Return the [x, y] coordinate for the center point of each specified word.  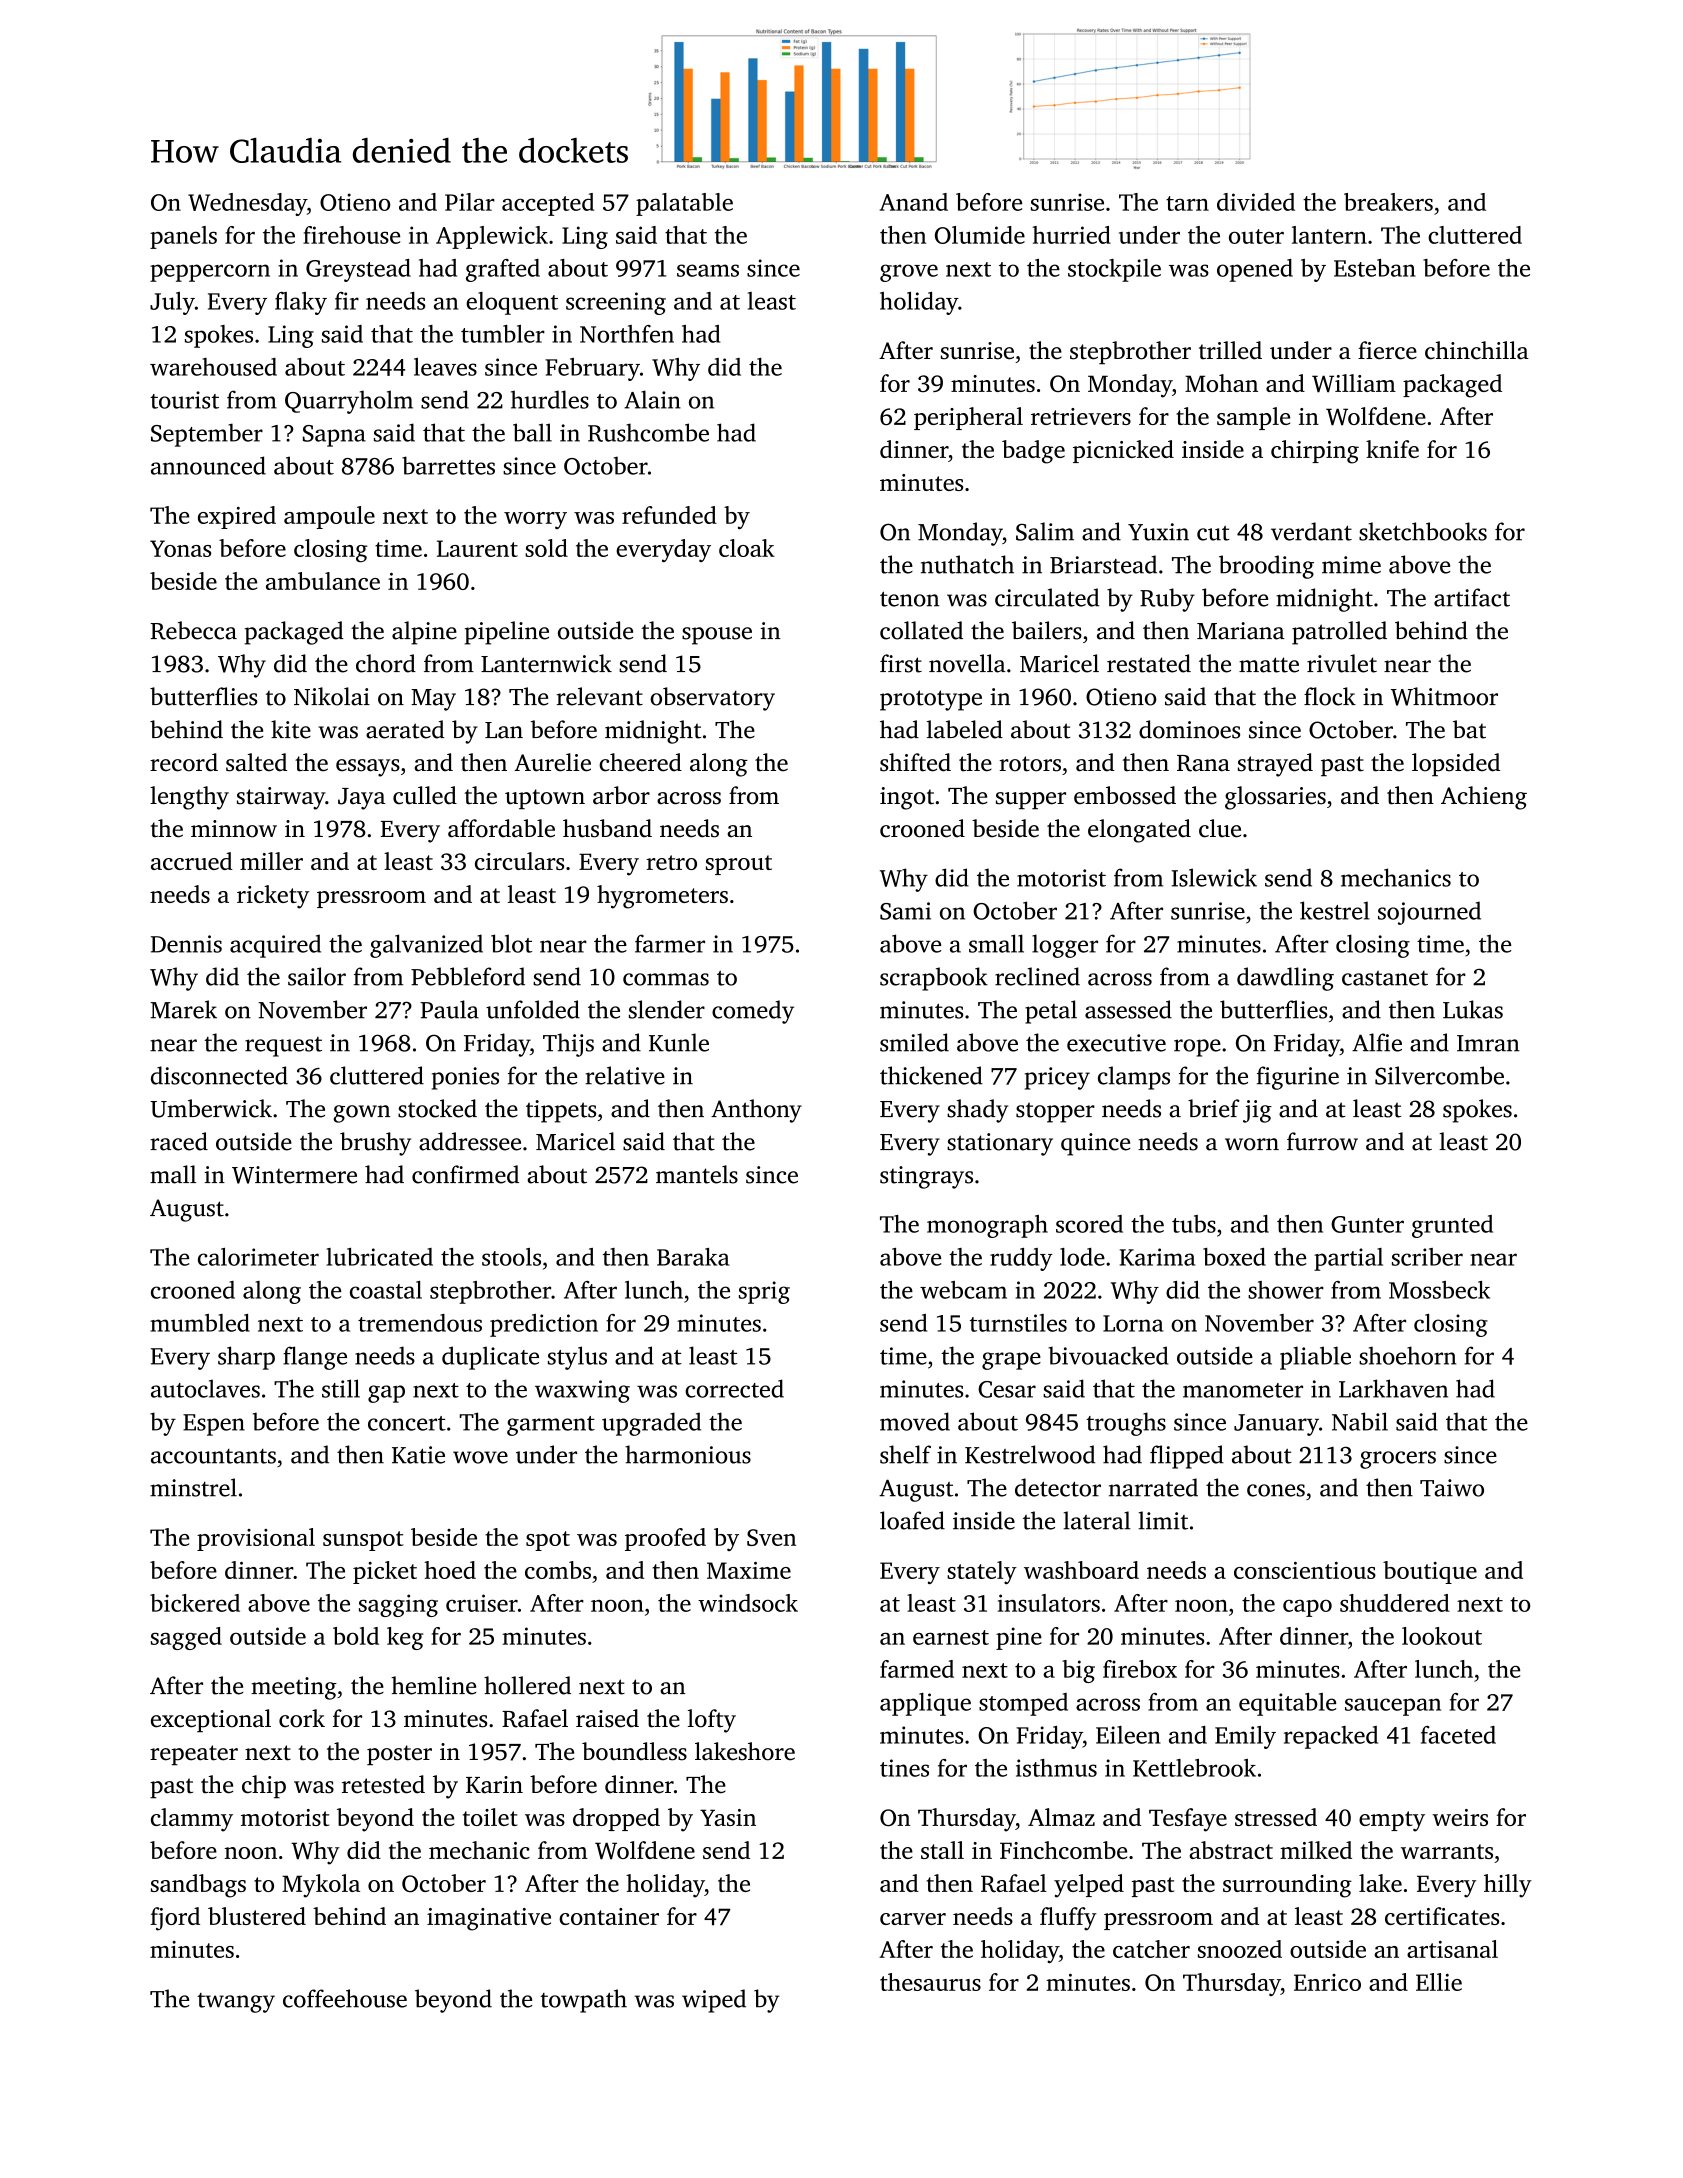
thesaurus [930, 1982]
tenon [909, 599]
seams [708, 270]
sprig [764, 1292]
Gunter [1367, 1224]
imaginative [489, 1919]
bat [1469, 729]
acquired [275, 946]
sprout [739, 865]
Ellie [1439, 1982]
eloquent [512, 303]
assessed [1128, 1009]
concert [407, 1423]
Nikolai [332, 696]
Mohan [1221, 383]
